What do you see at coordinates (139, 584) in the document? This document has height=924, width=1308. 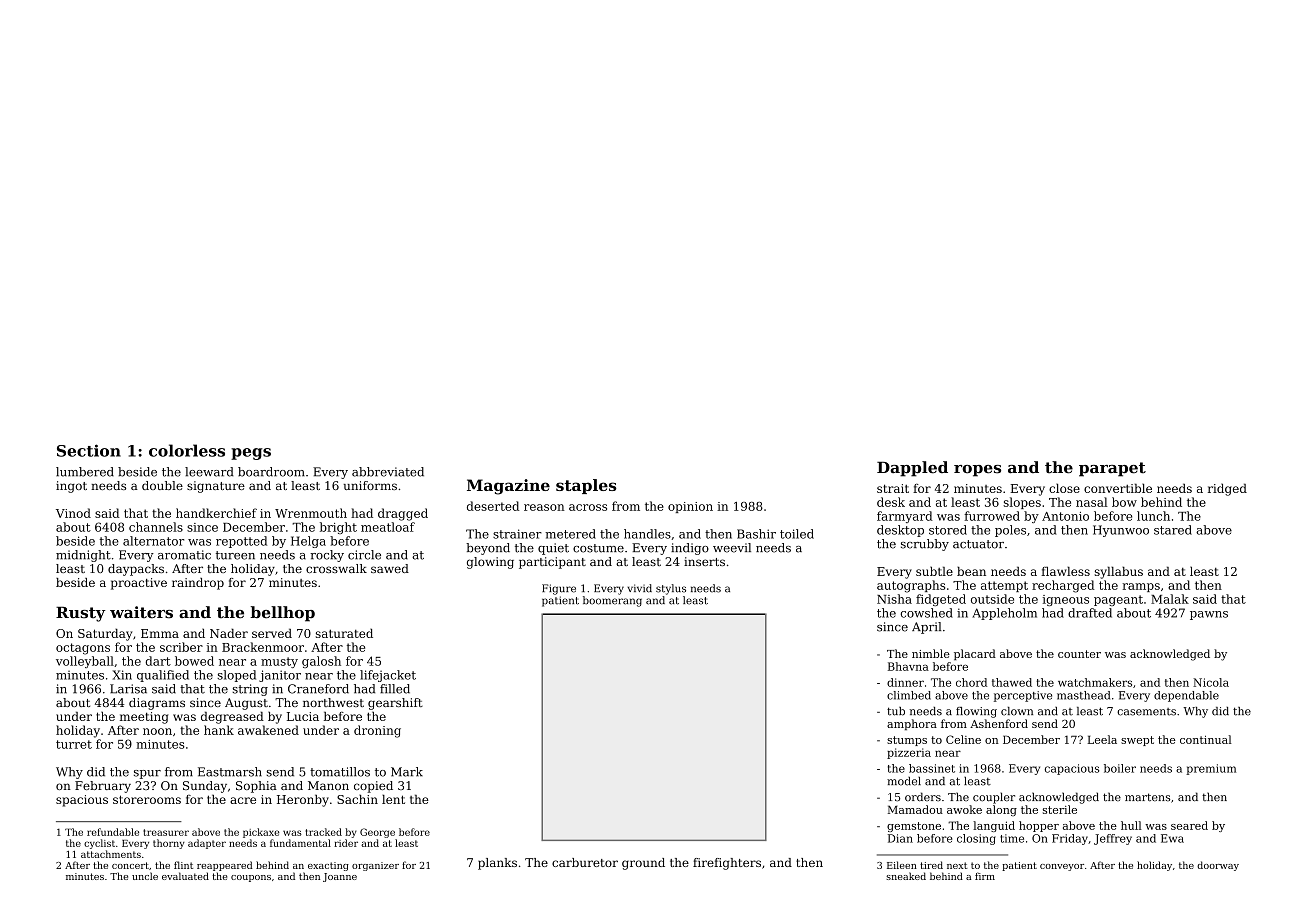 I see `proactive` at bounding box center [139, 584].
